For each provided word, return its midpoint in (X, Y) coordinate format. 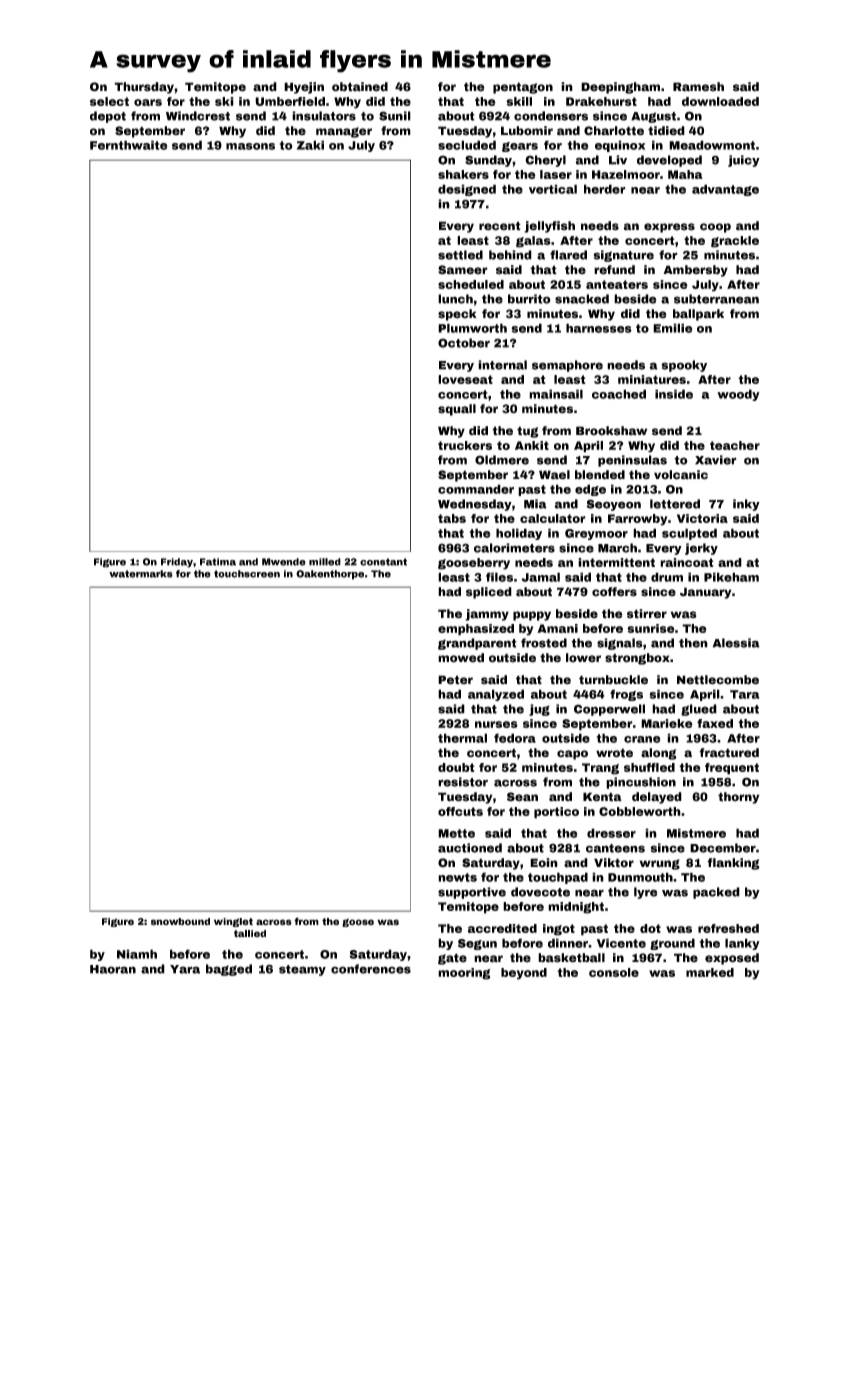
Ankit (532, 445)
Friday (177, 563)
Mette (456, 833)
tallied (250, 934)
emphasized (476, 630)
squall (457, 410)
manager (344, 132)
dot (650, 928)
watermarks (141, 574)
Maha (685, 174)
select (109, 101)
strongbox (637, 659)
